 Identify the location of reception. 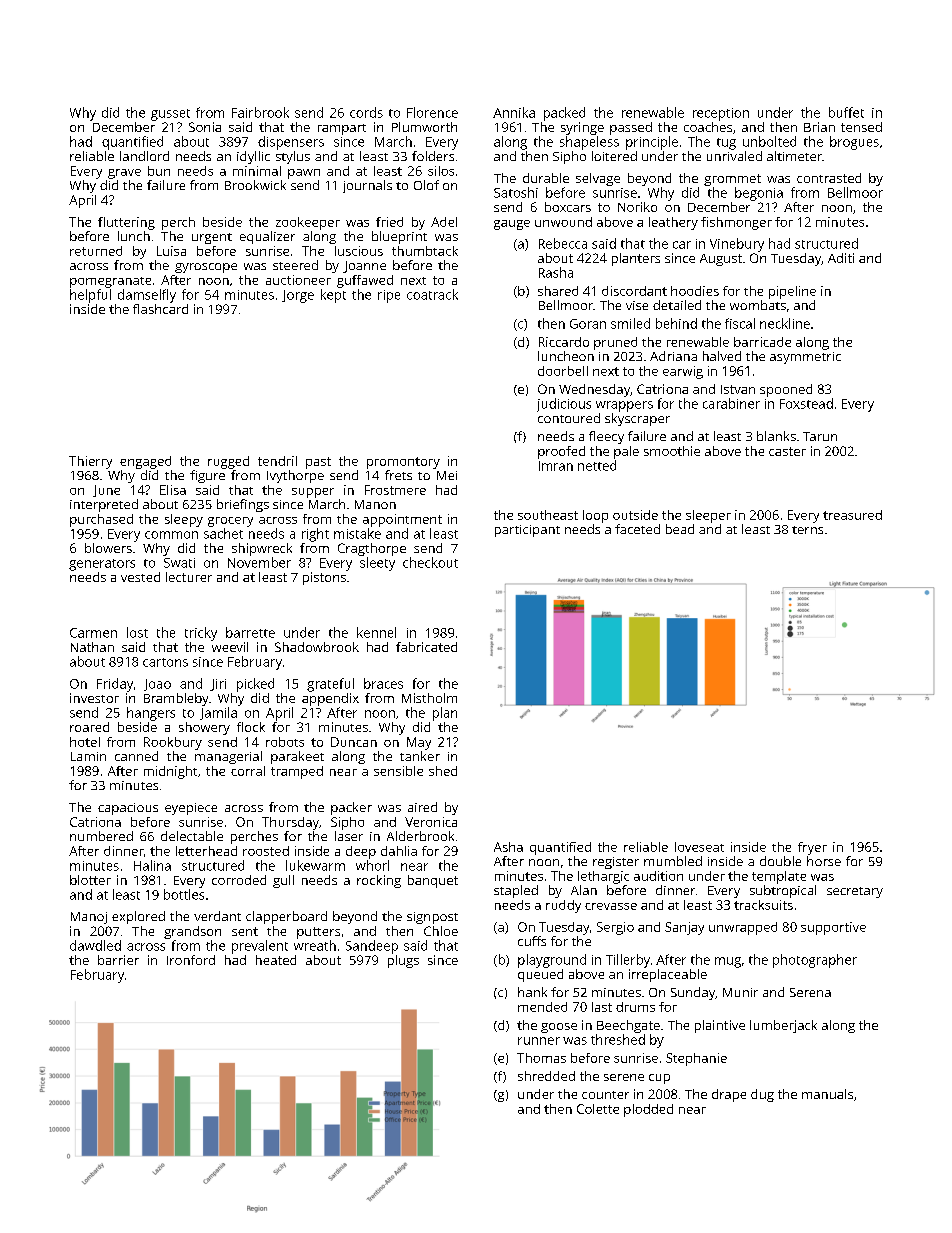
(721, 114).
